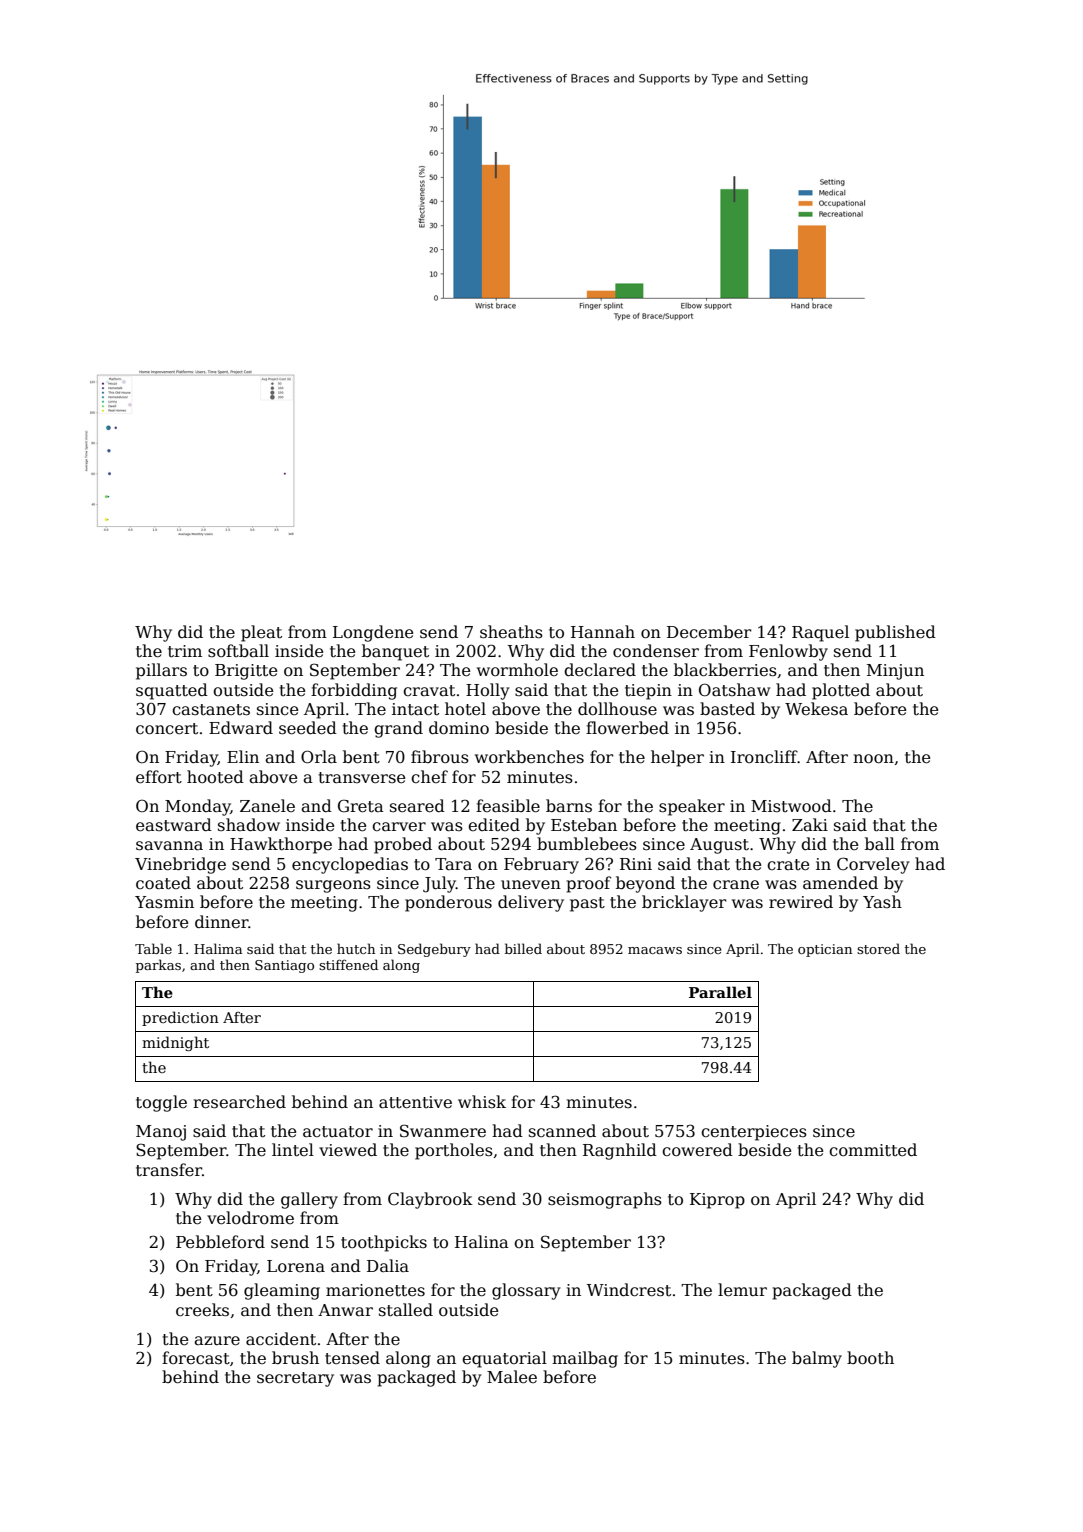 Image resolution: width=1083 pixels, height=1532 pixels. I want to click on pillars, so click(161, 671).
